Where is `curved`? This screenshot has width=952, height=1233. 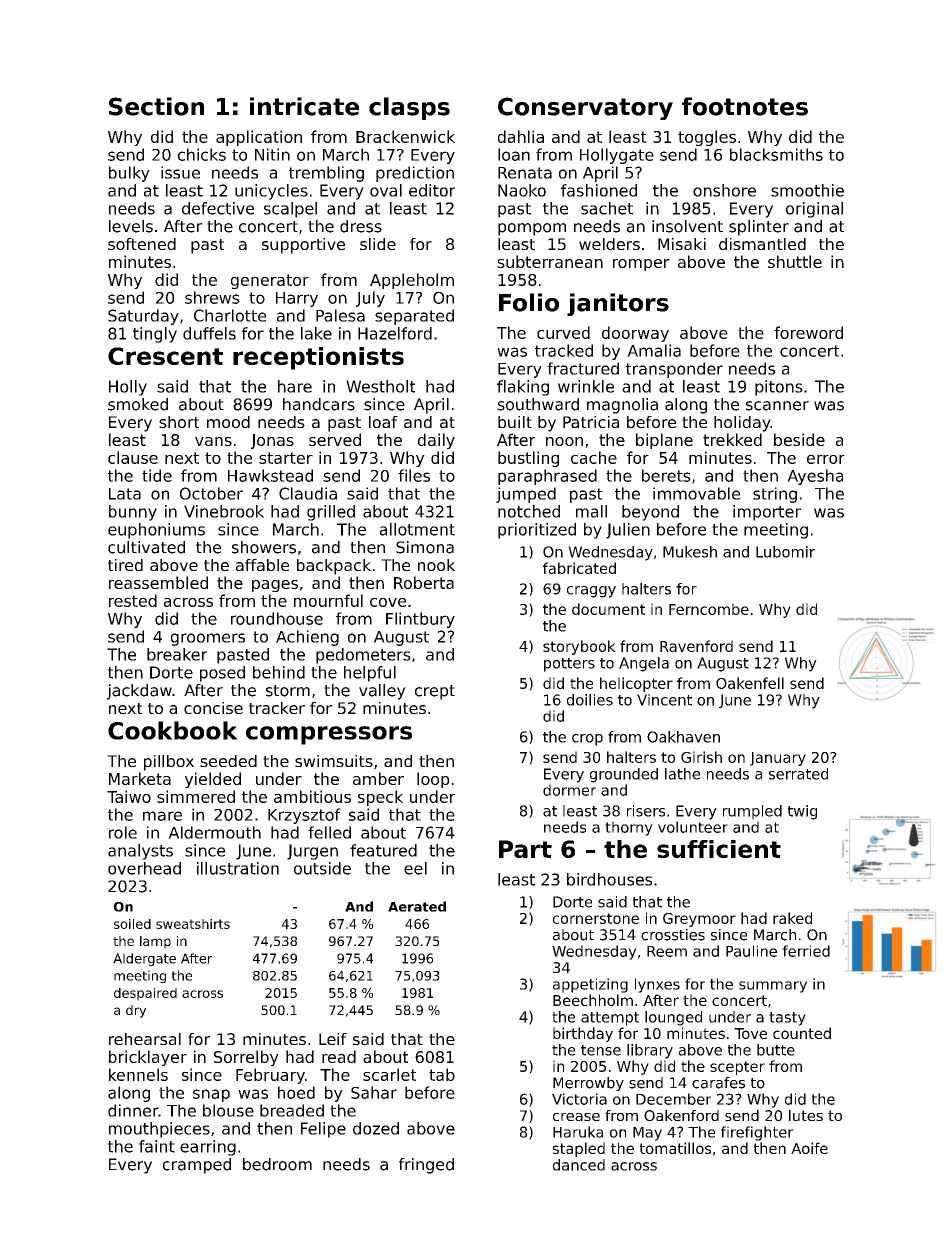 curved is located at coordinates (563, 332).
